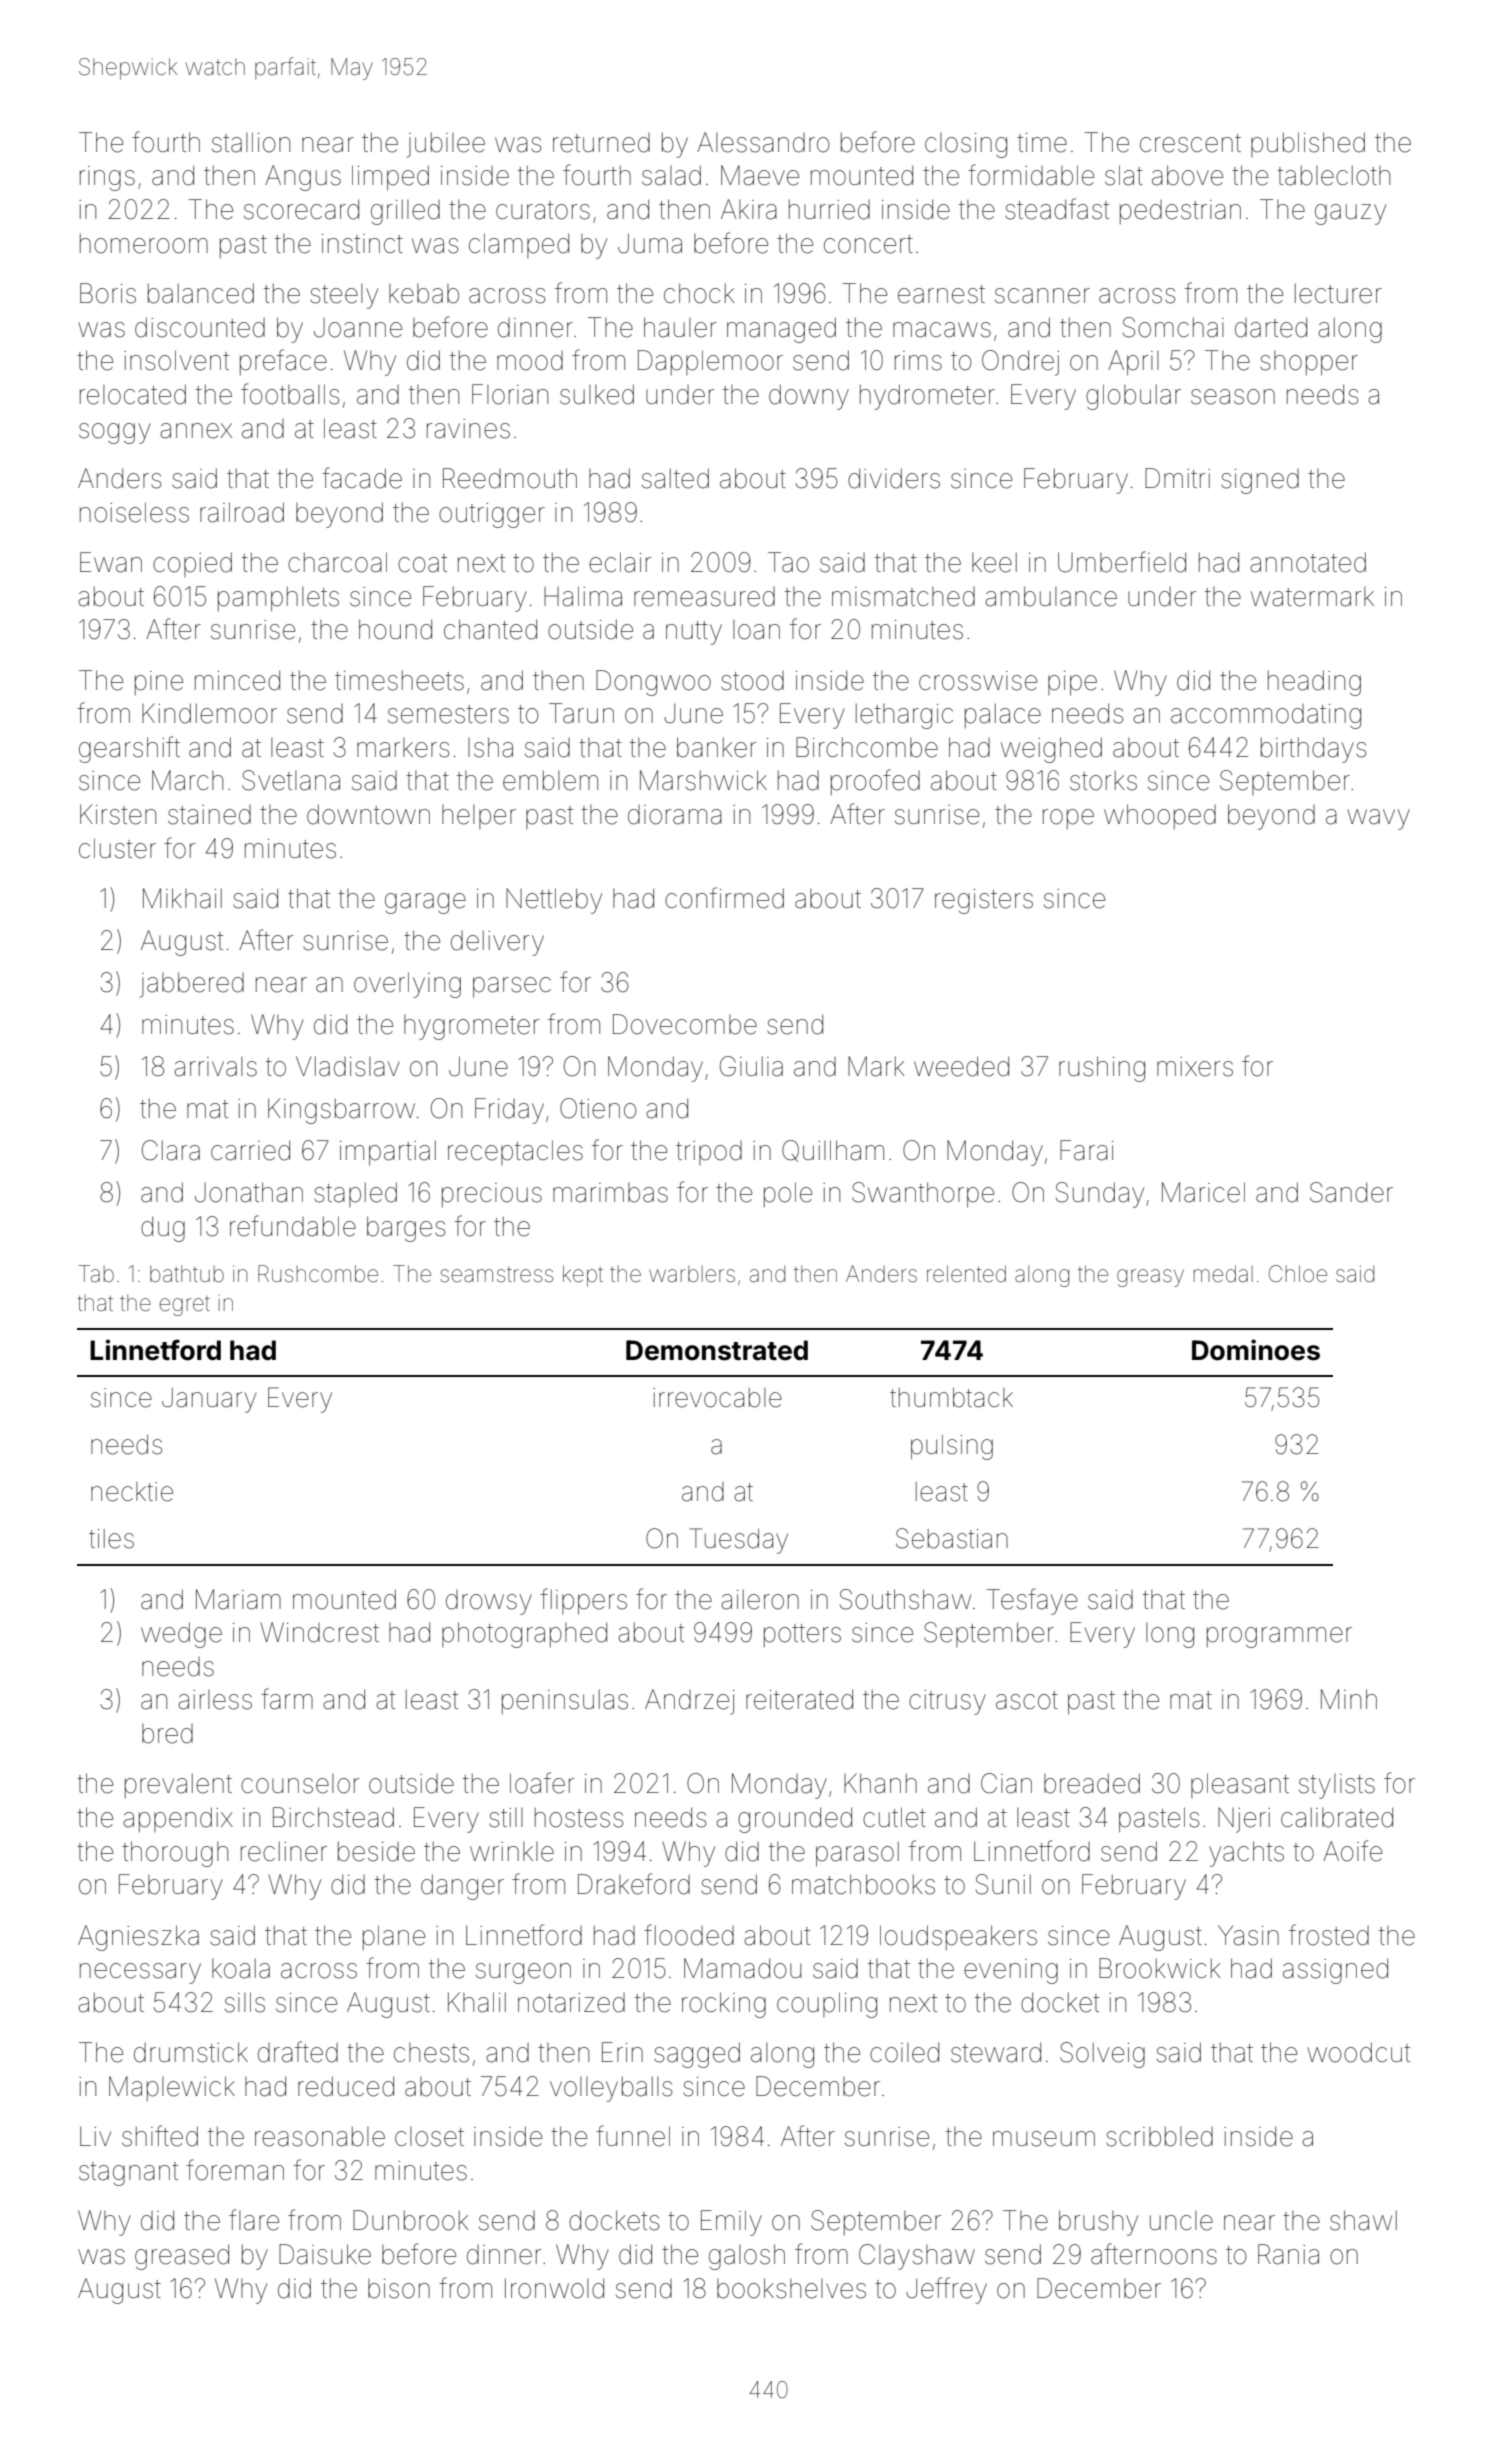 The width and height of the screenshot is (1496, 2464). I want to click on annotated, so click(1308, 562).
